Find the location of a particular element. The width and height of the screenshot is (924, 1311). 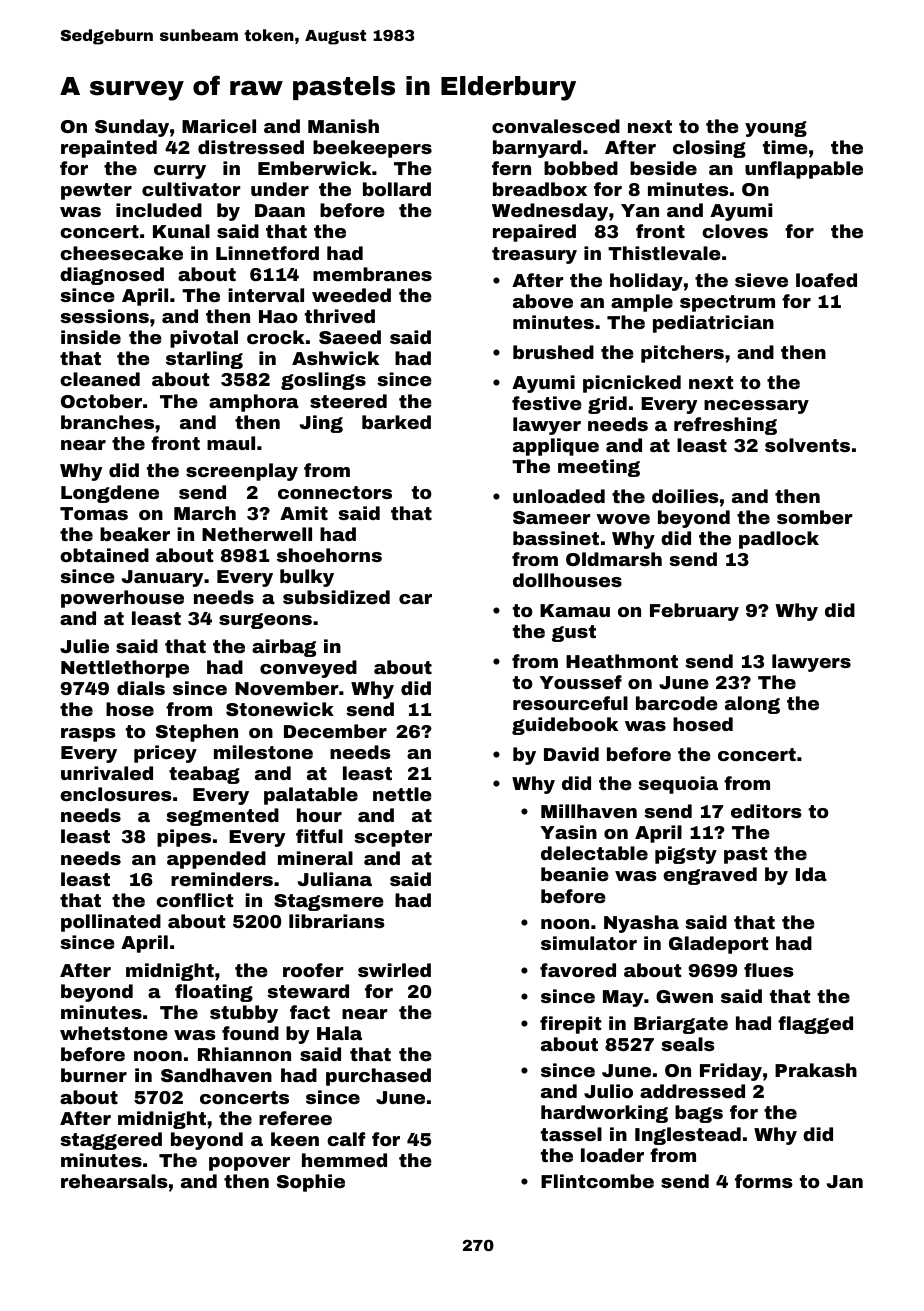

repainted is located at coordinates (109, 149).
